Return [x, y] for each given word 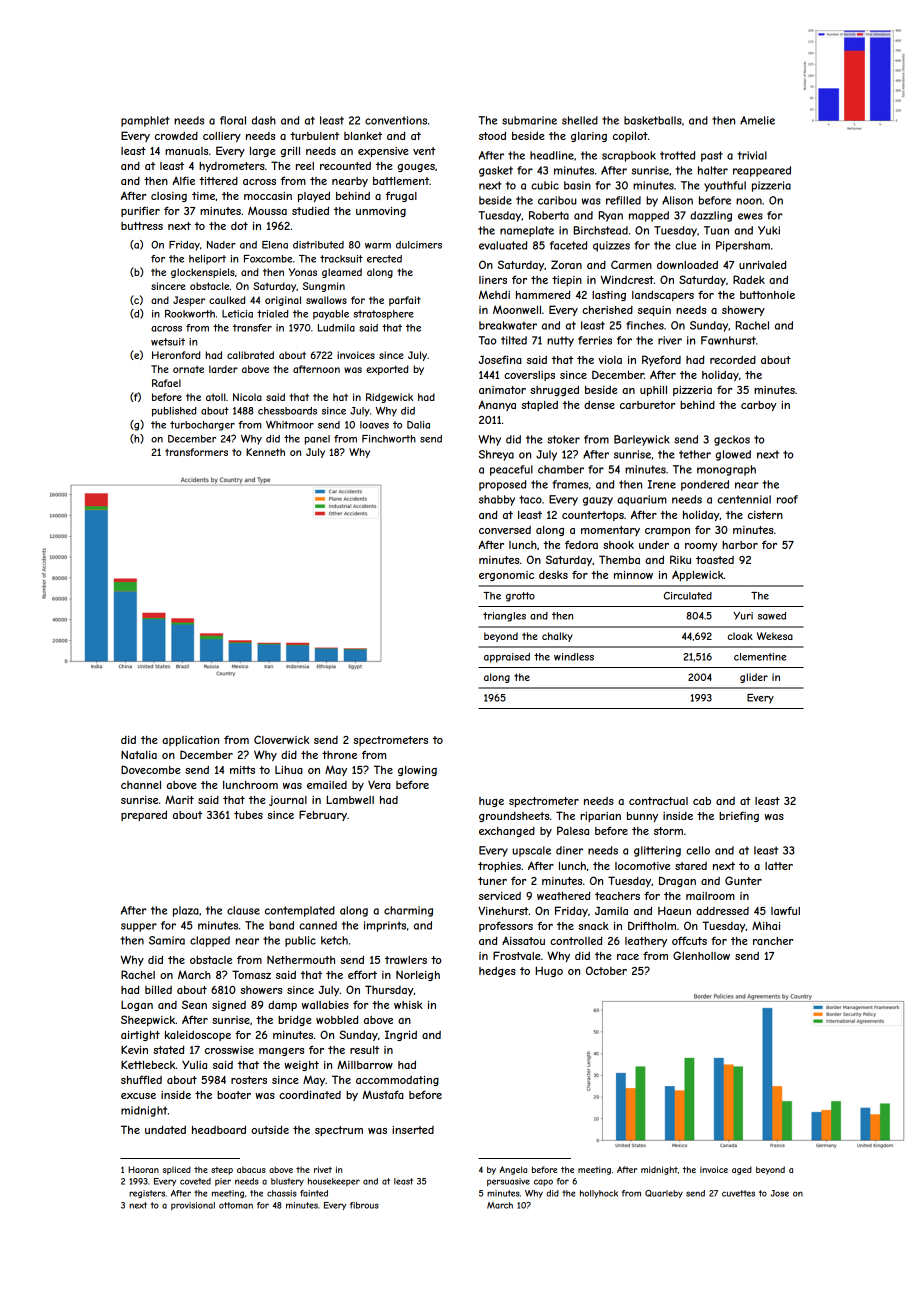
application [190, 741]
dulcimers [419, 245]
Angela [513, 1170]
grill [290, 152]
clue [685, 245]
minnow [633, 575]
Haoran [143, 1169]
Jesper [189, 301]
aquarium [642, 500]
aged [742, 1170]
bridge [295, 1020]
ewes [750, 216]
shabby [497, 500]
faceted [568, 245]
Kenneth [265, 452]
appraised [507, 658]
